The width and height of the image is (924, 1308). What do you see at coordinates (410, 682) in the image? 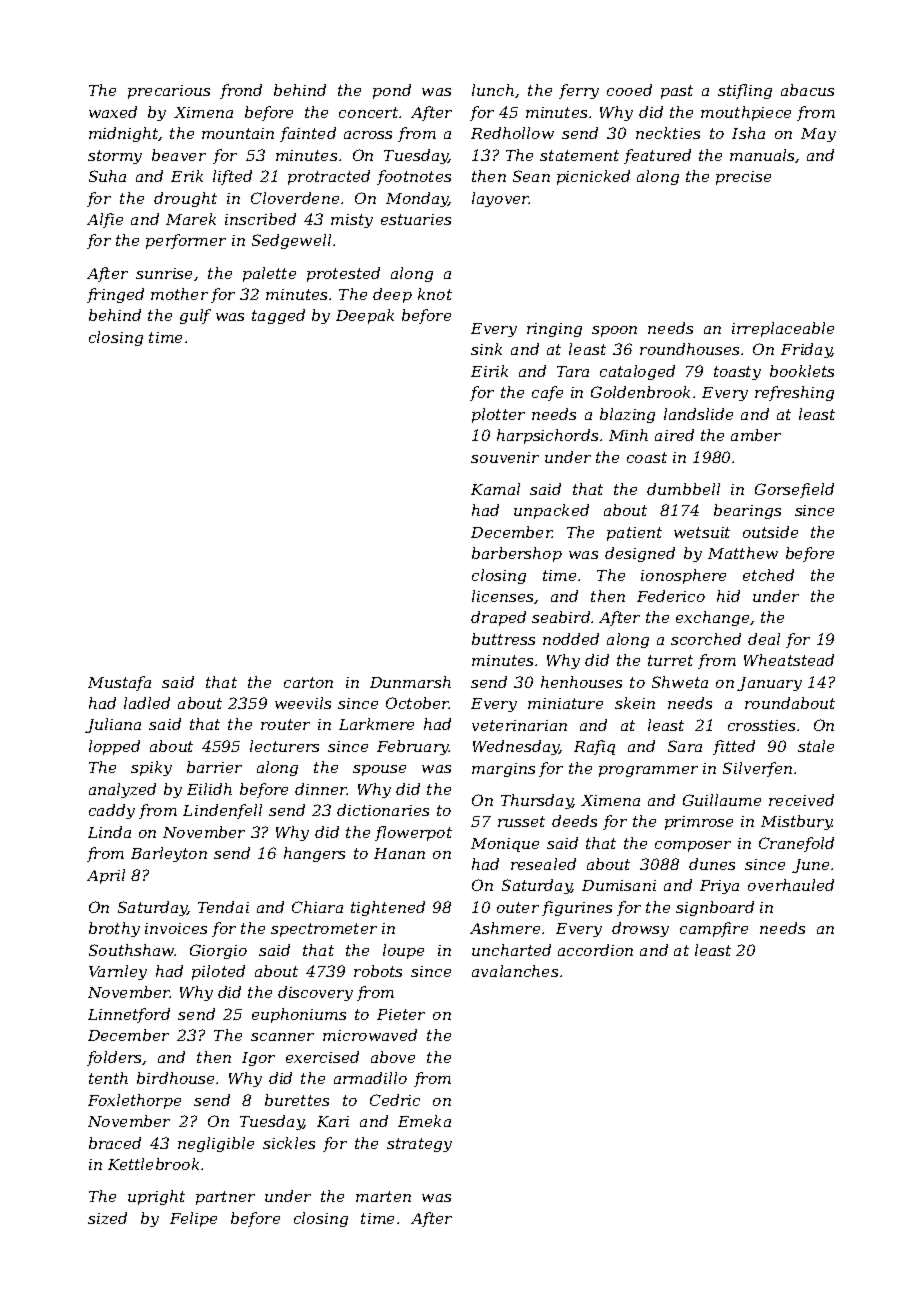
I see `Dunmarsh` at bounding box center [410, 682].
